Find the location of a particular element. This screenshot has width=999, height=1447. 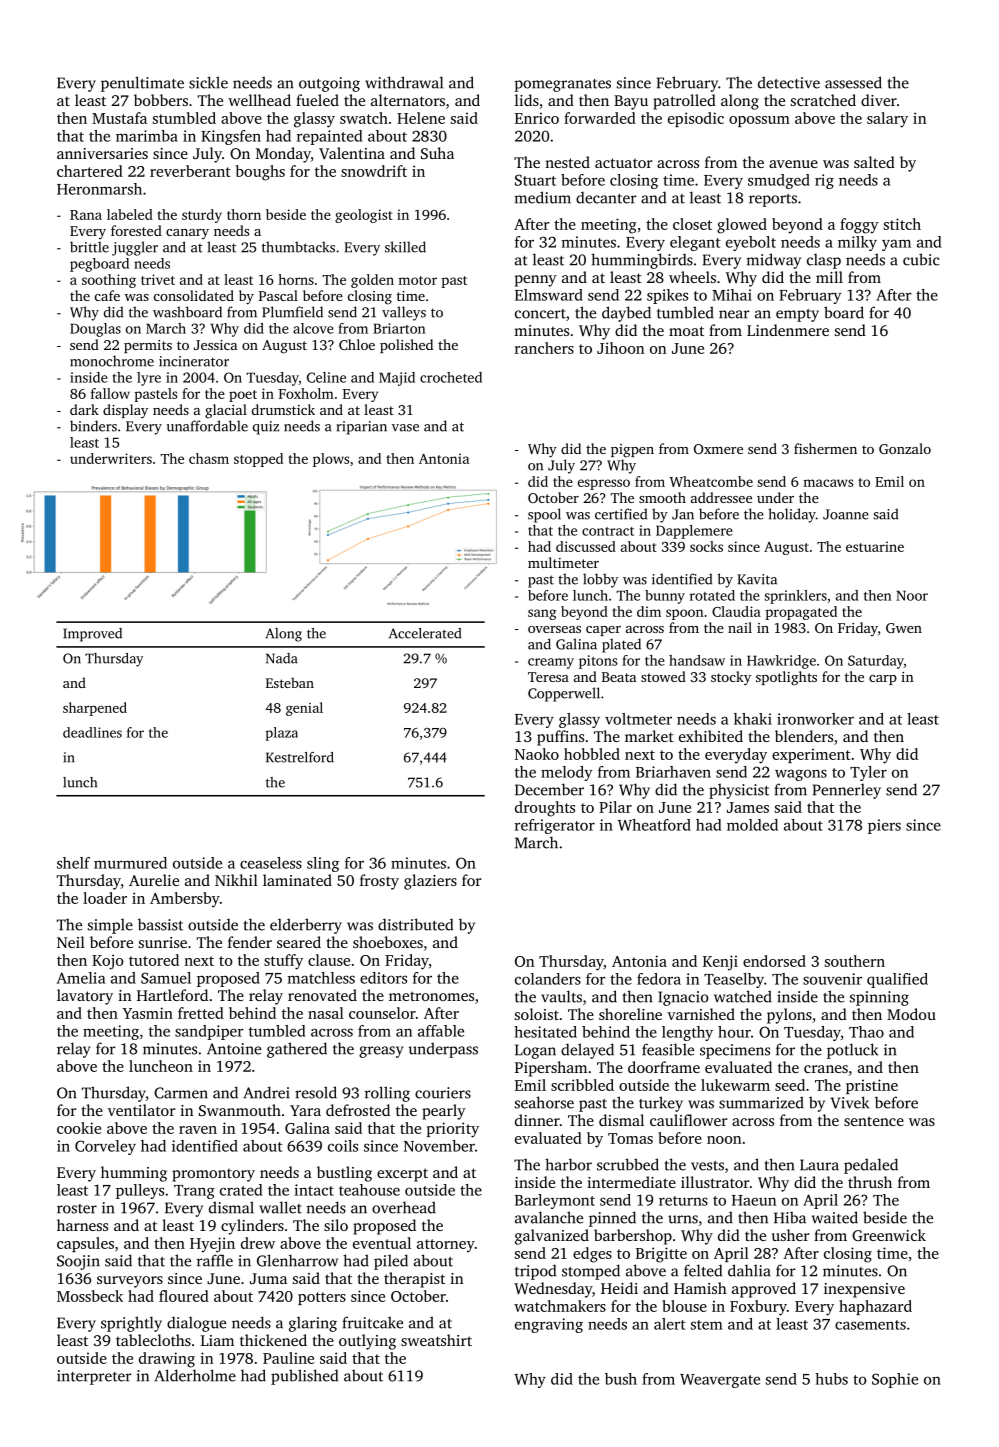

fishermen is located at coordinates (825, 448).
